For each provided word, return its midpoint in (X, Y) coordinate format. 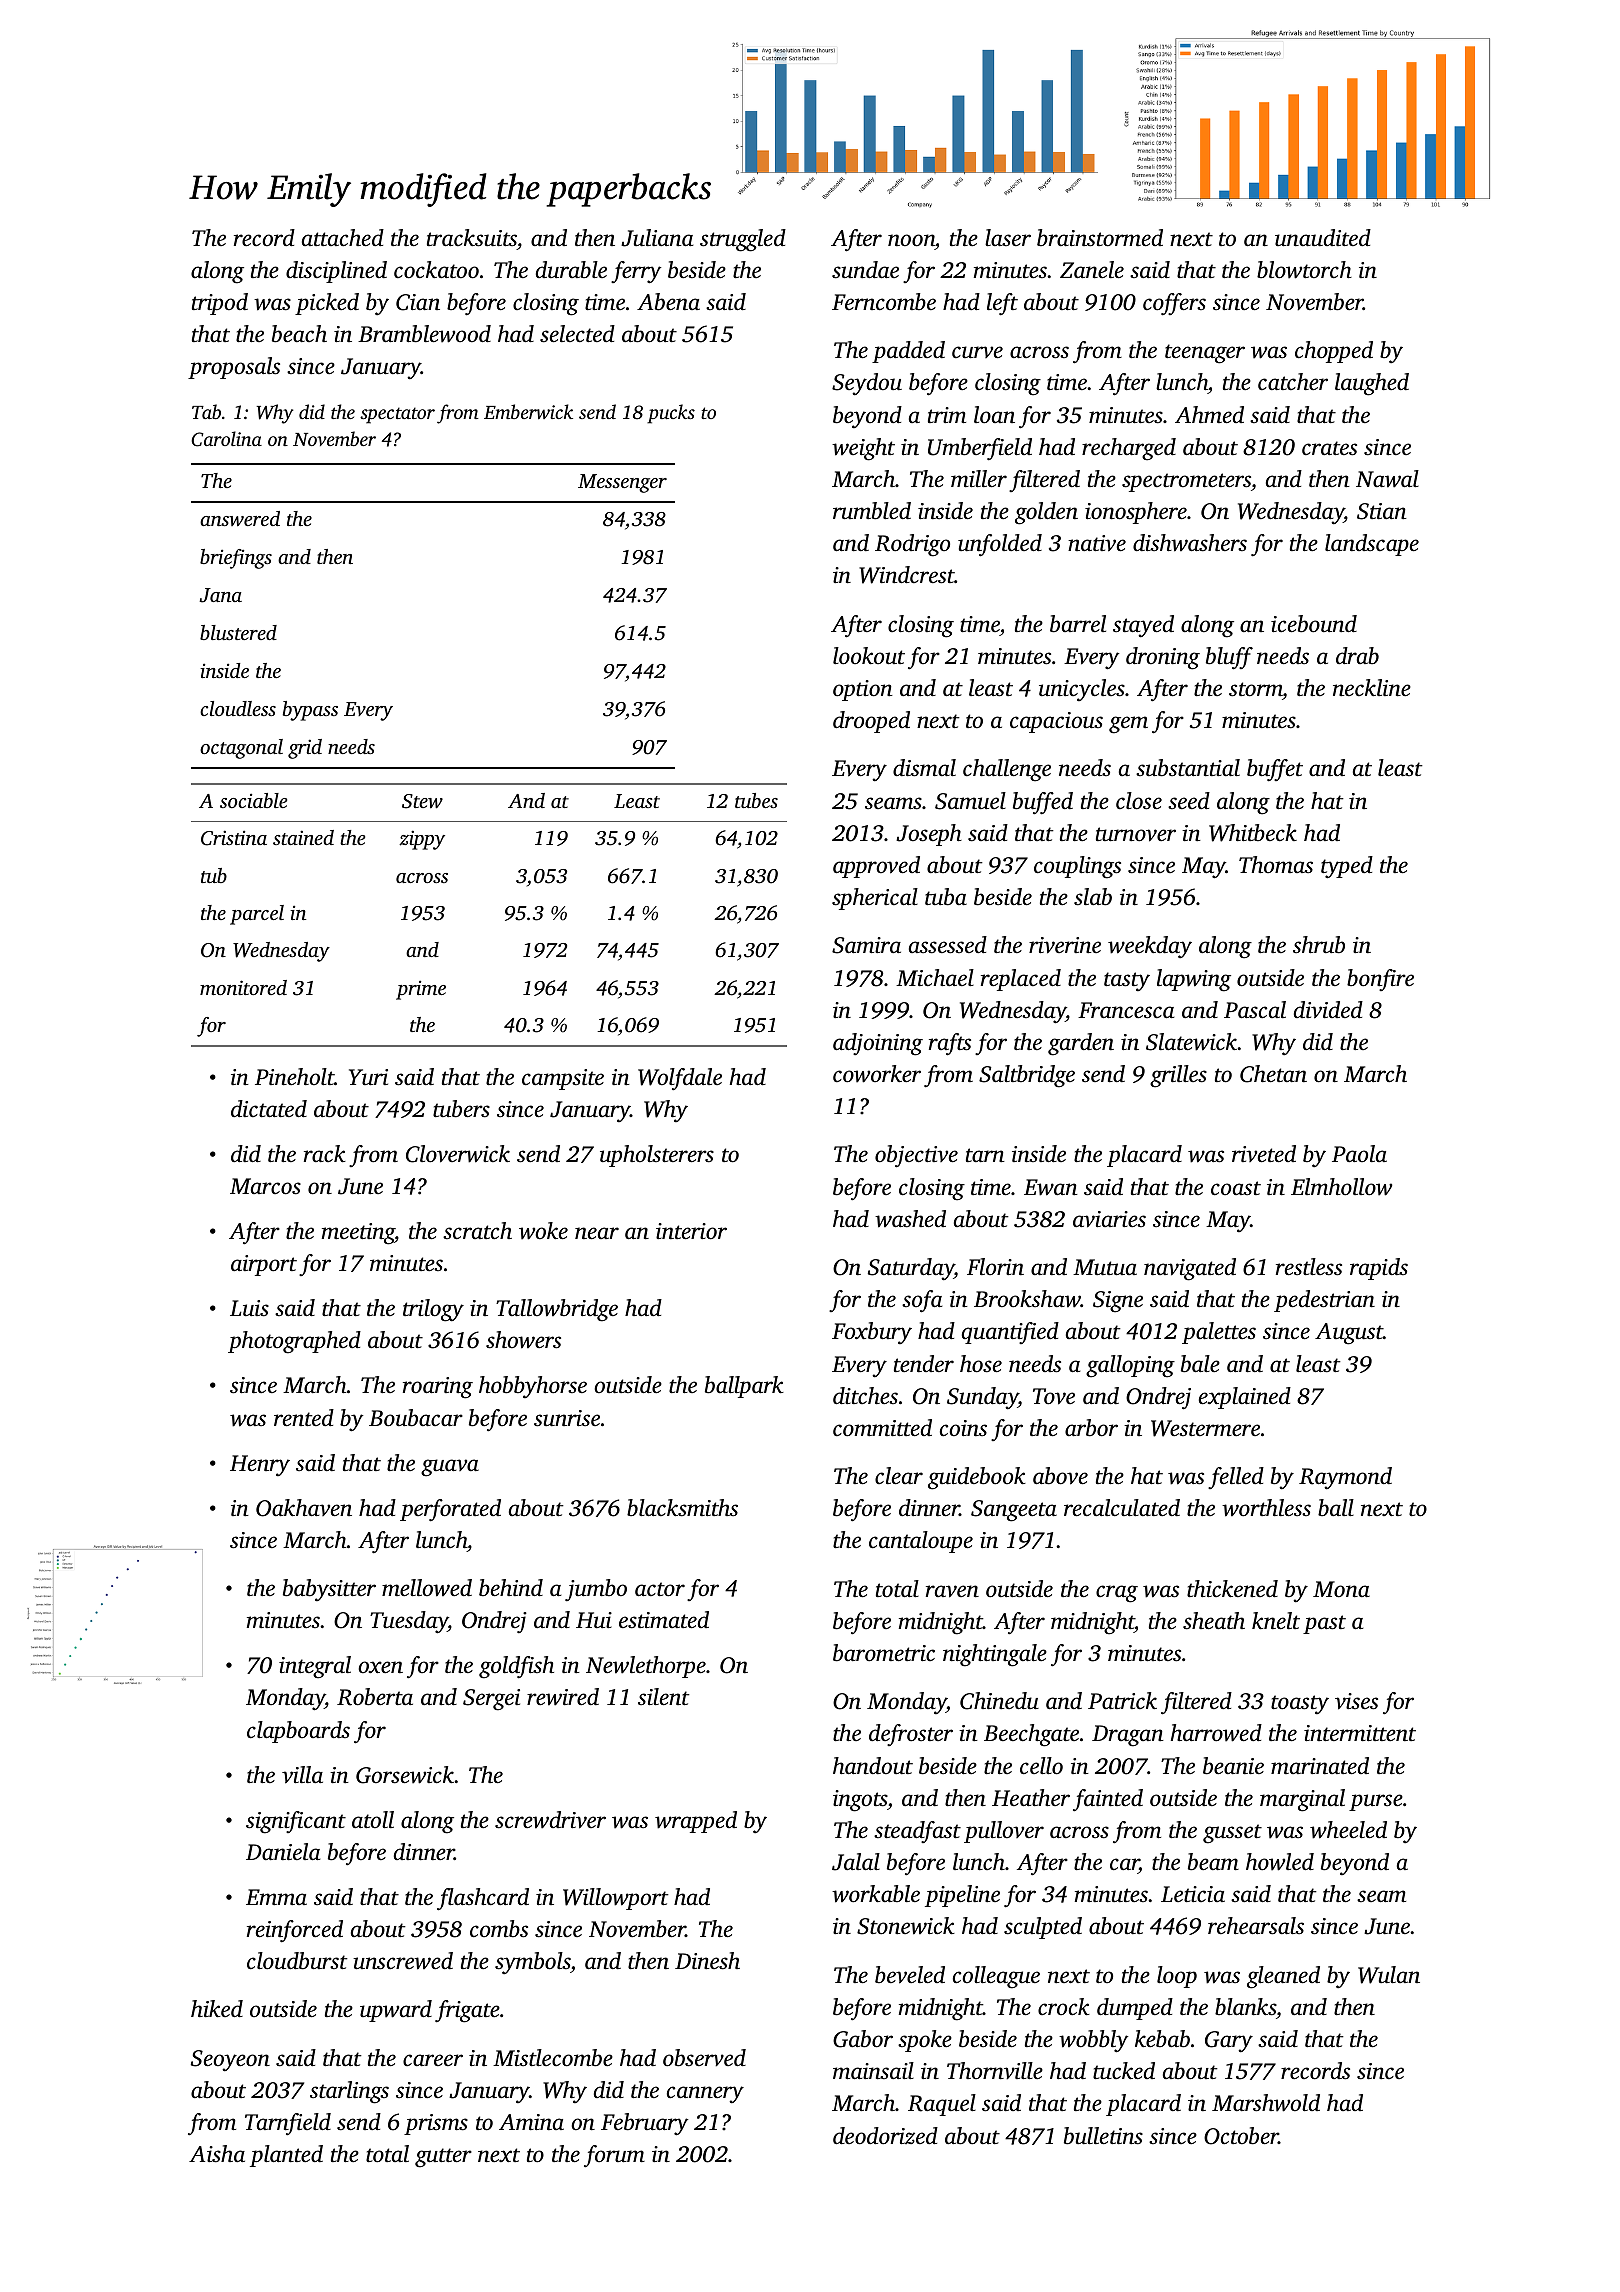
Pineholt (295, 1077)
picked (327, 304)
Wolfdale (680, 1079)
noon (911, 240)
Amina (531, 2122)
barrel (1078, 624)
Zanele (1092, 270)
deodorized (885, 2136)
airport (264, 1265)
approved (876, 867)
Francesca (1126, 1010)
